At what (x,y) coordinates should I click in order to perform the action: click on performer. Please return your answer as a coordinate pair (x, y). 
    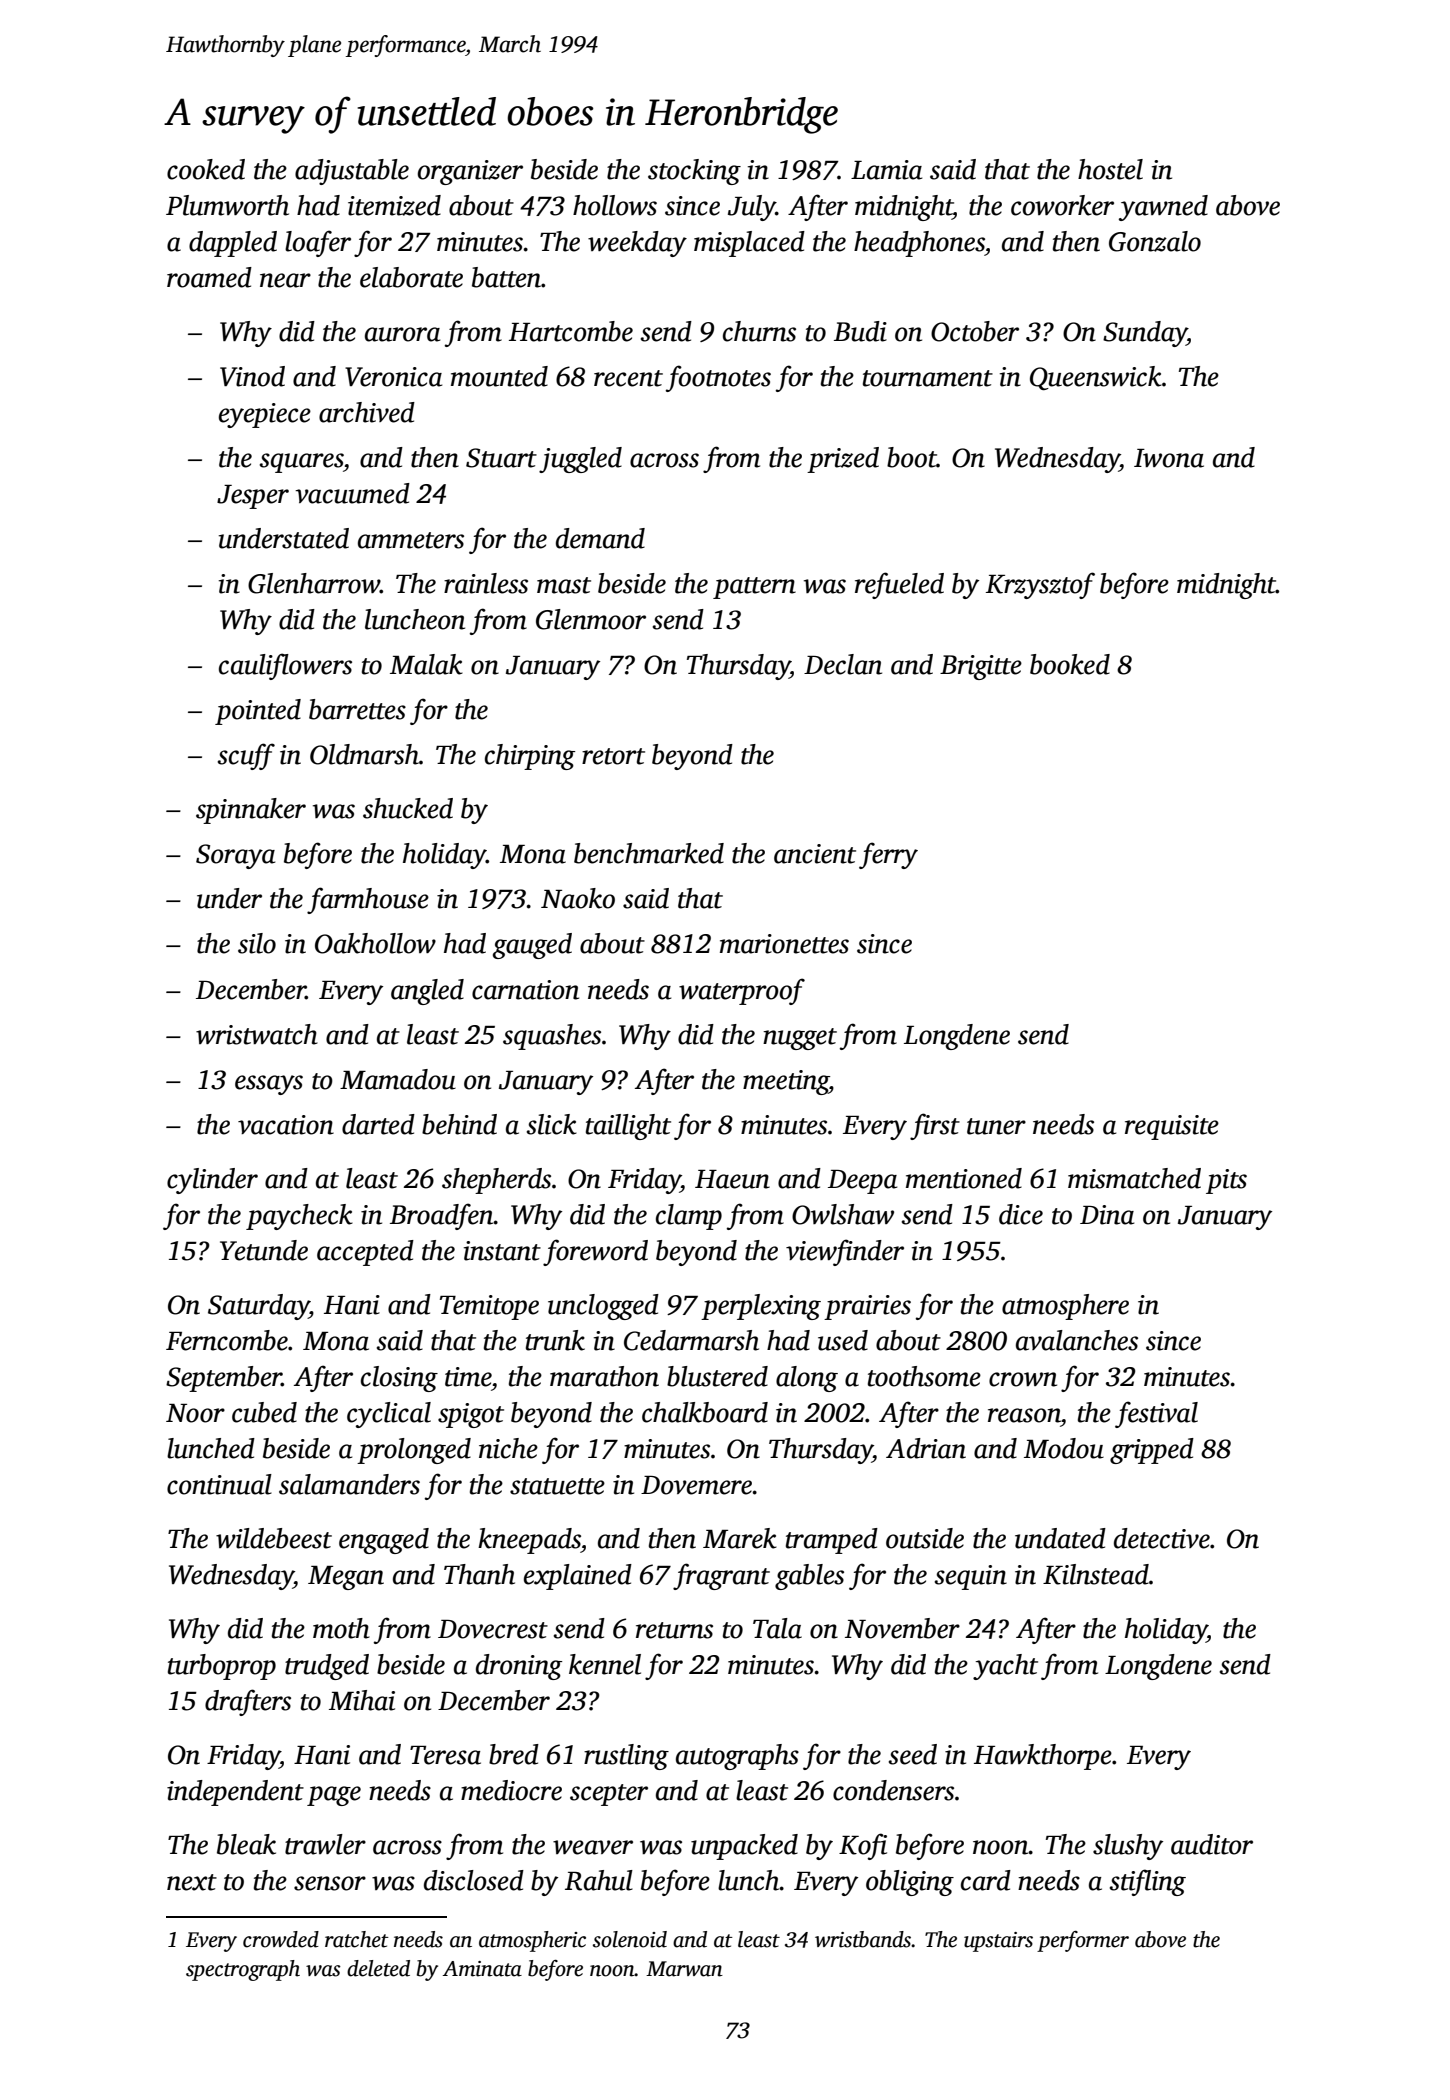
    Looking at the image, I should click on (1083, 1941).
